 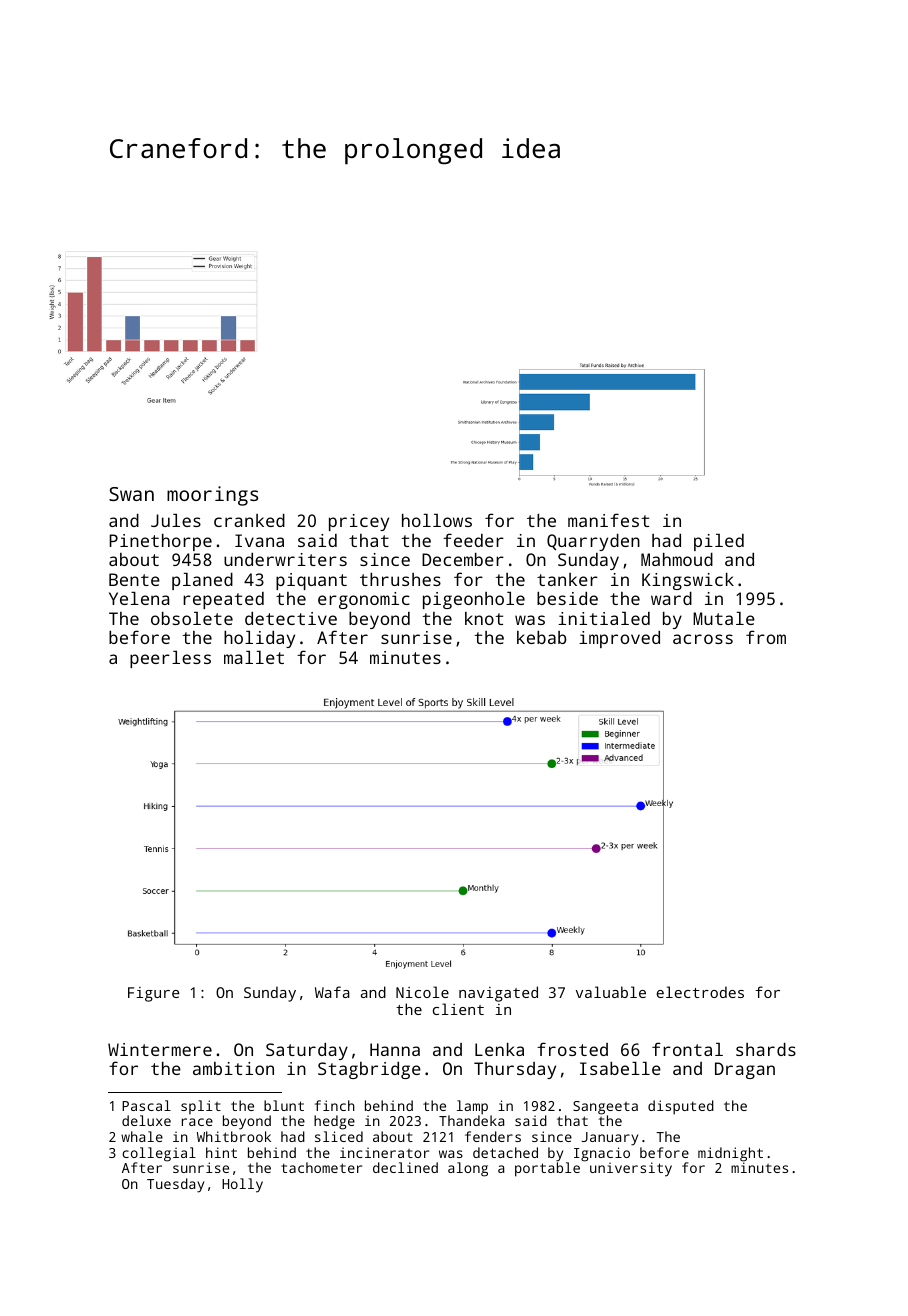 What do you see at coordinates (242, 1185) in the page?
I see `Holly` at bounding box center [242, 1185].
